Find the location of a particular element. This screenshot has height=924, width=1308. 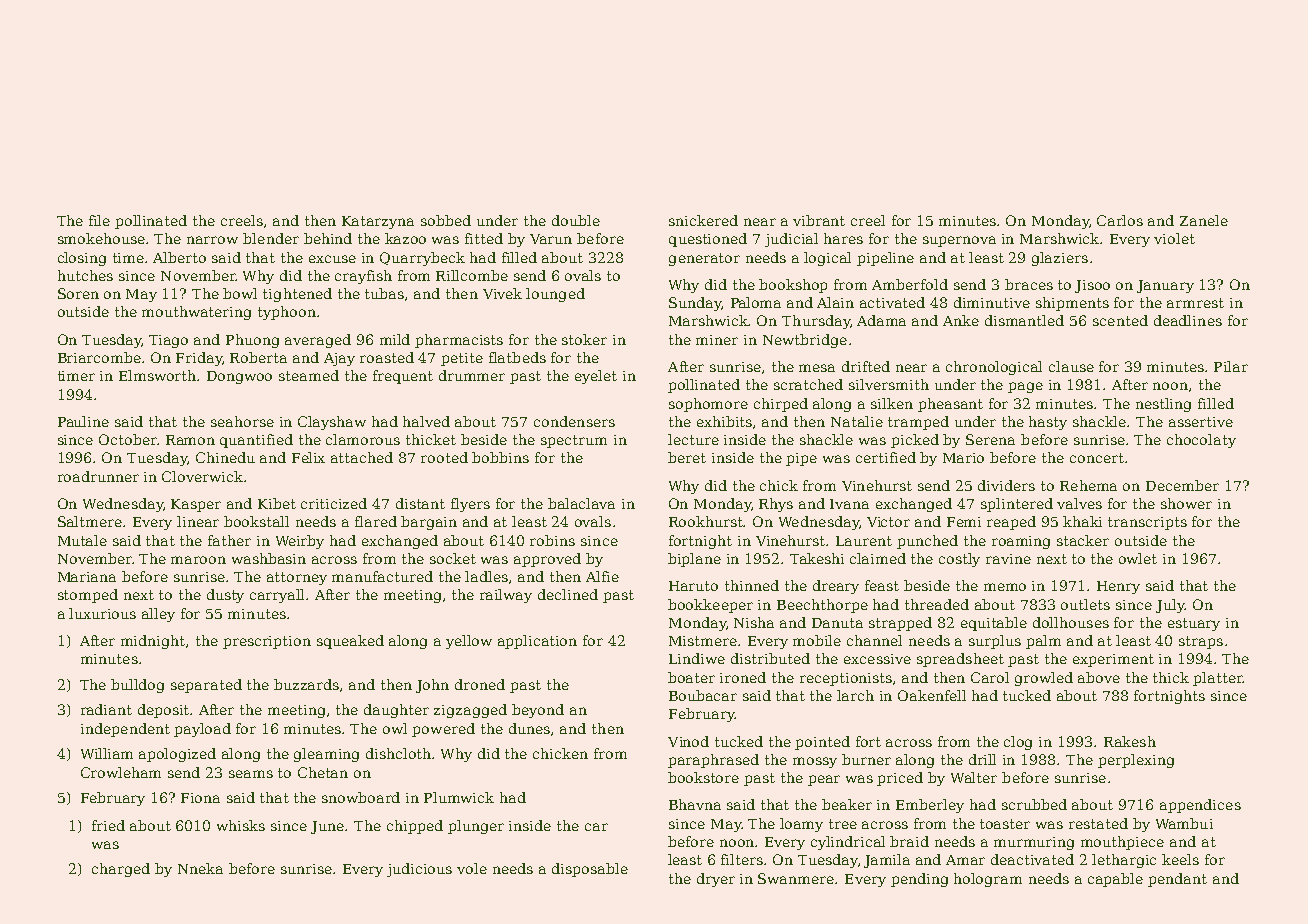

estuary is located at coordinates (1194, 624).
